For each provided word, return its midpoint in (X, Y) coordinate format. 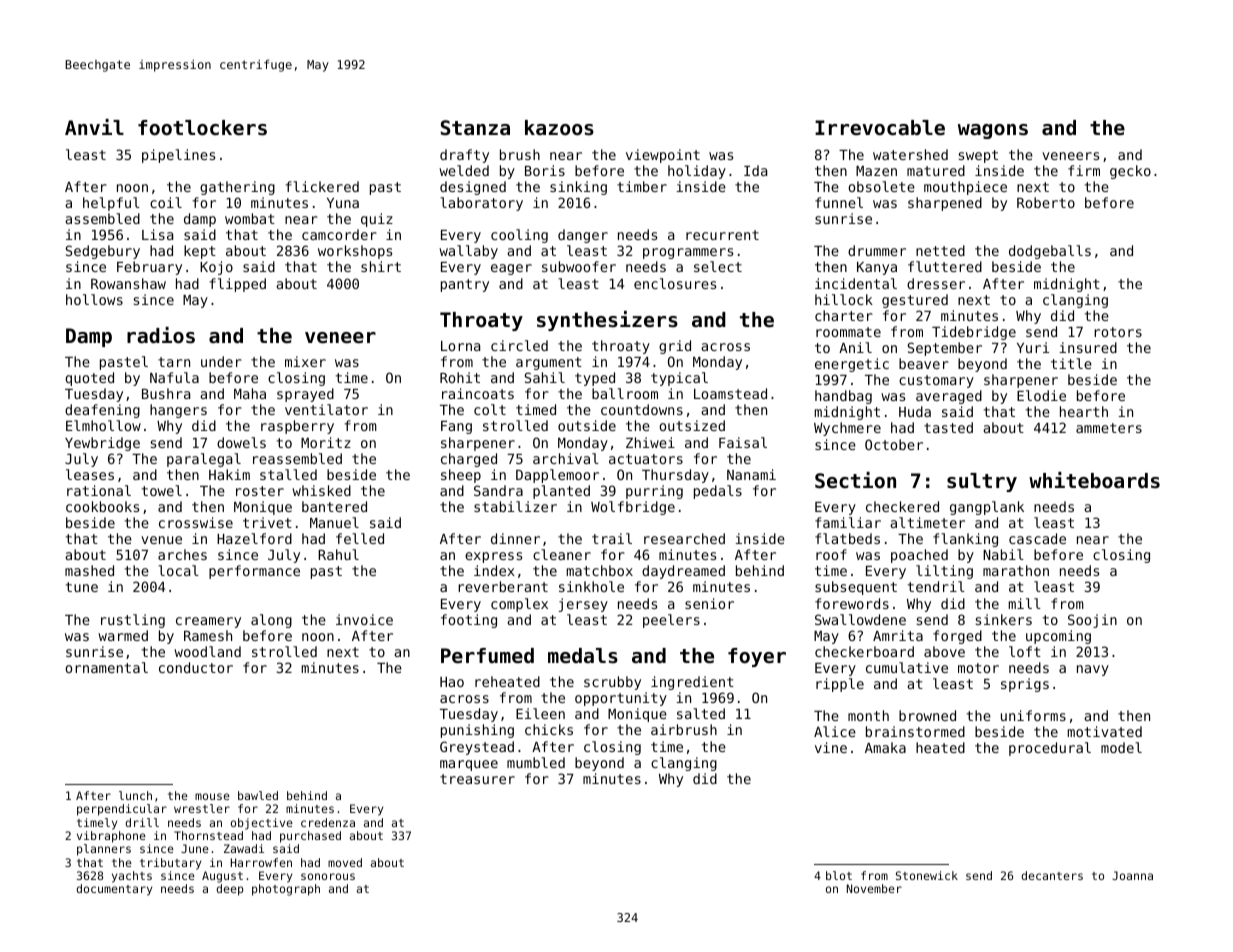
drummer (877, 250)
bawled (258, 795)
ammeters (1109, 428)
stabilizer (515, 506)
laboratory (481, 204)
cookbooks (102, 506)
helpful (111, 204)
